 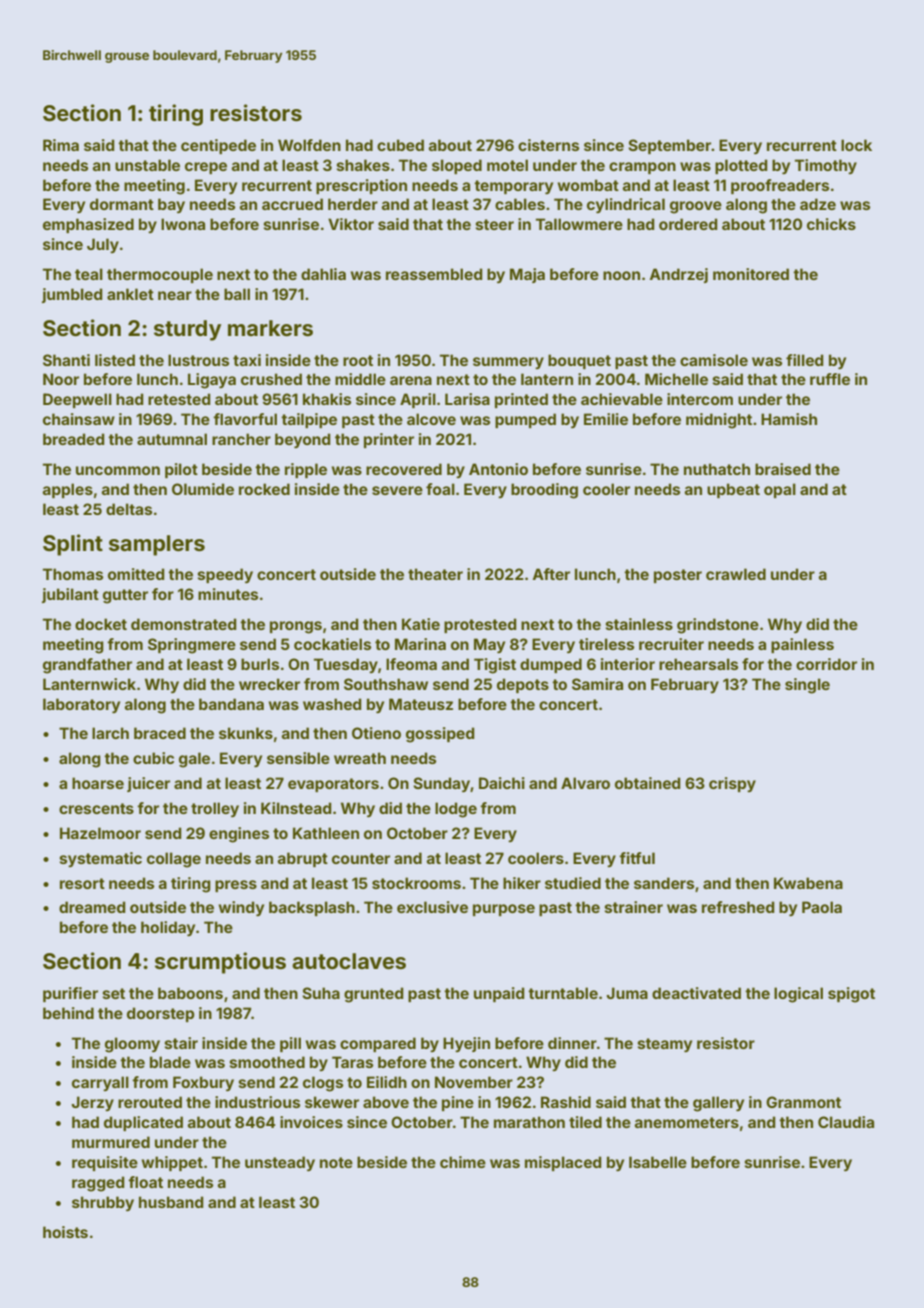 What do you see at coordinates (171, 1202) in the document?
I see `husband` at bounding box center [171, 1202].
